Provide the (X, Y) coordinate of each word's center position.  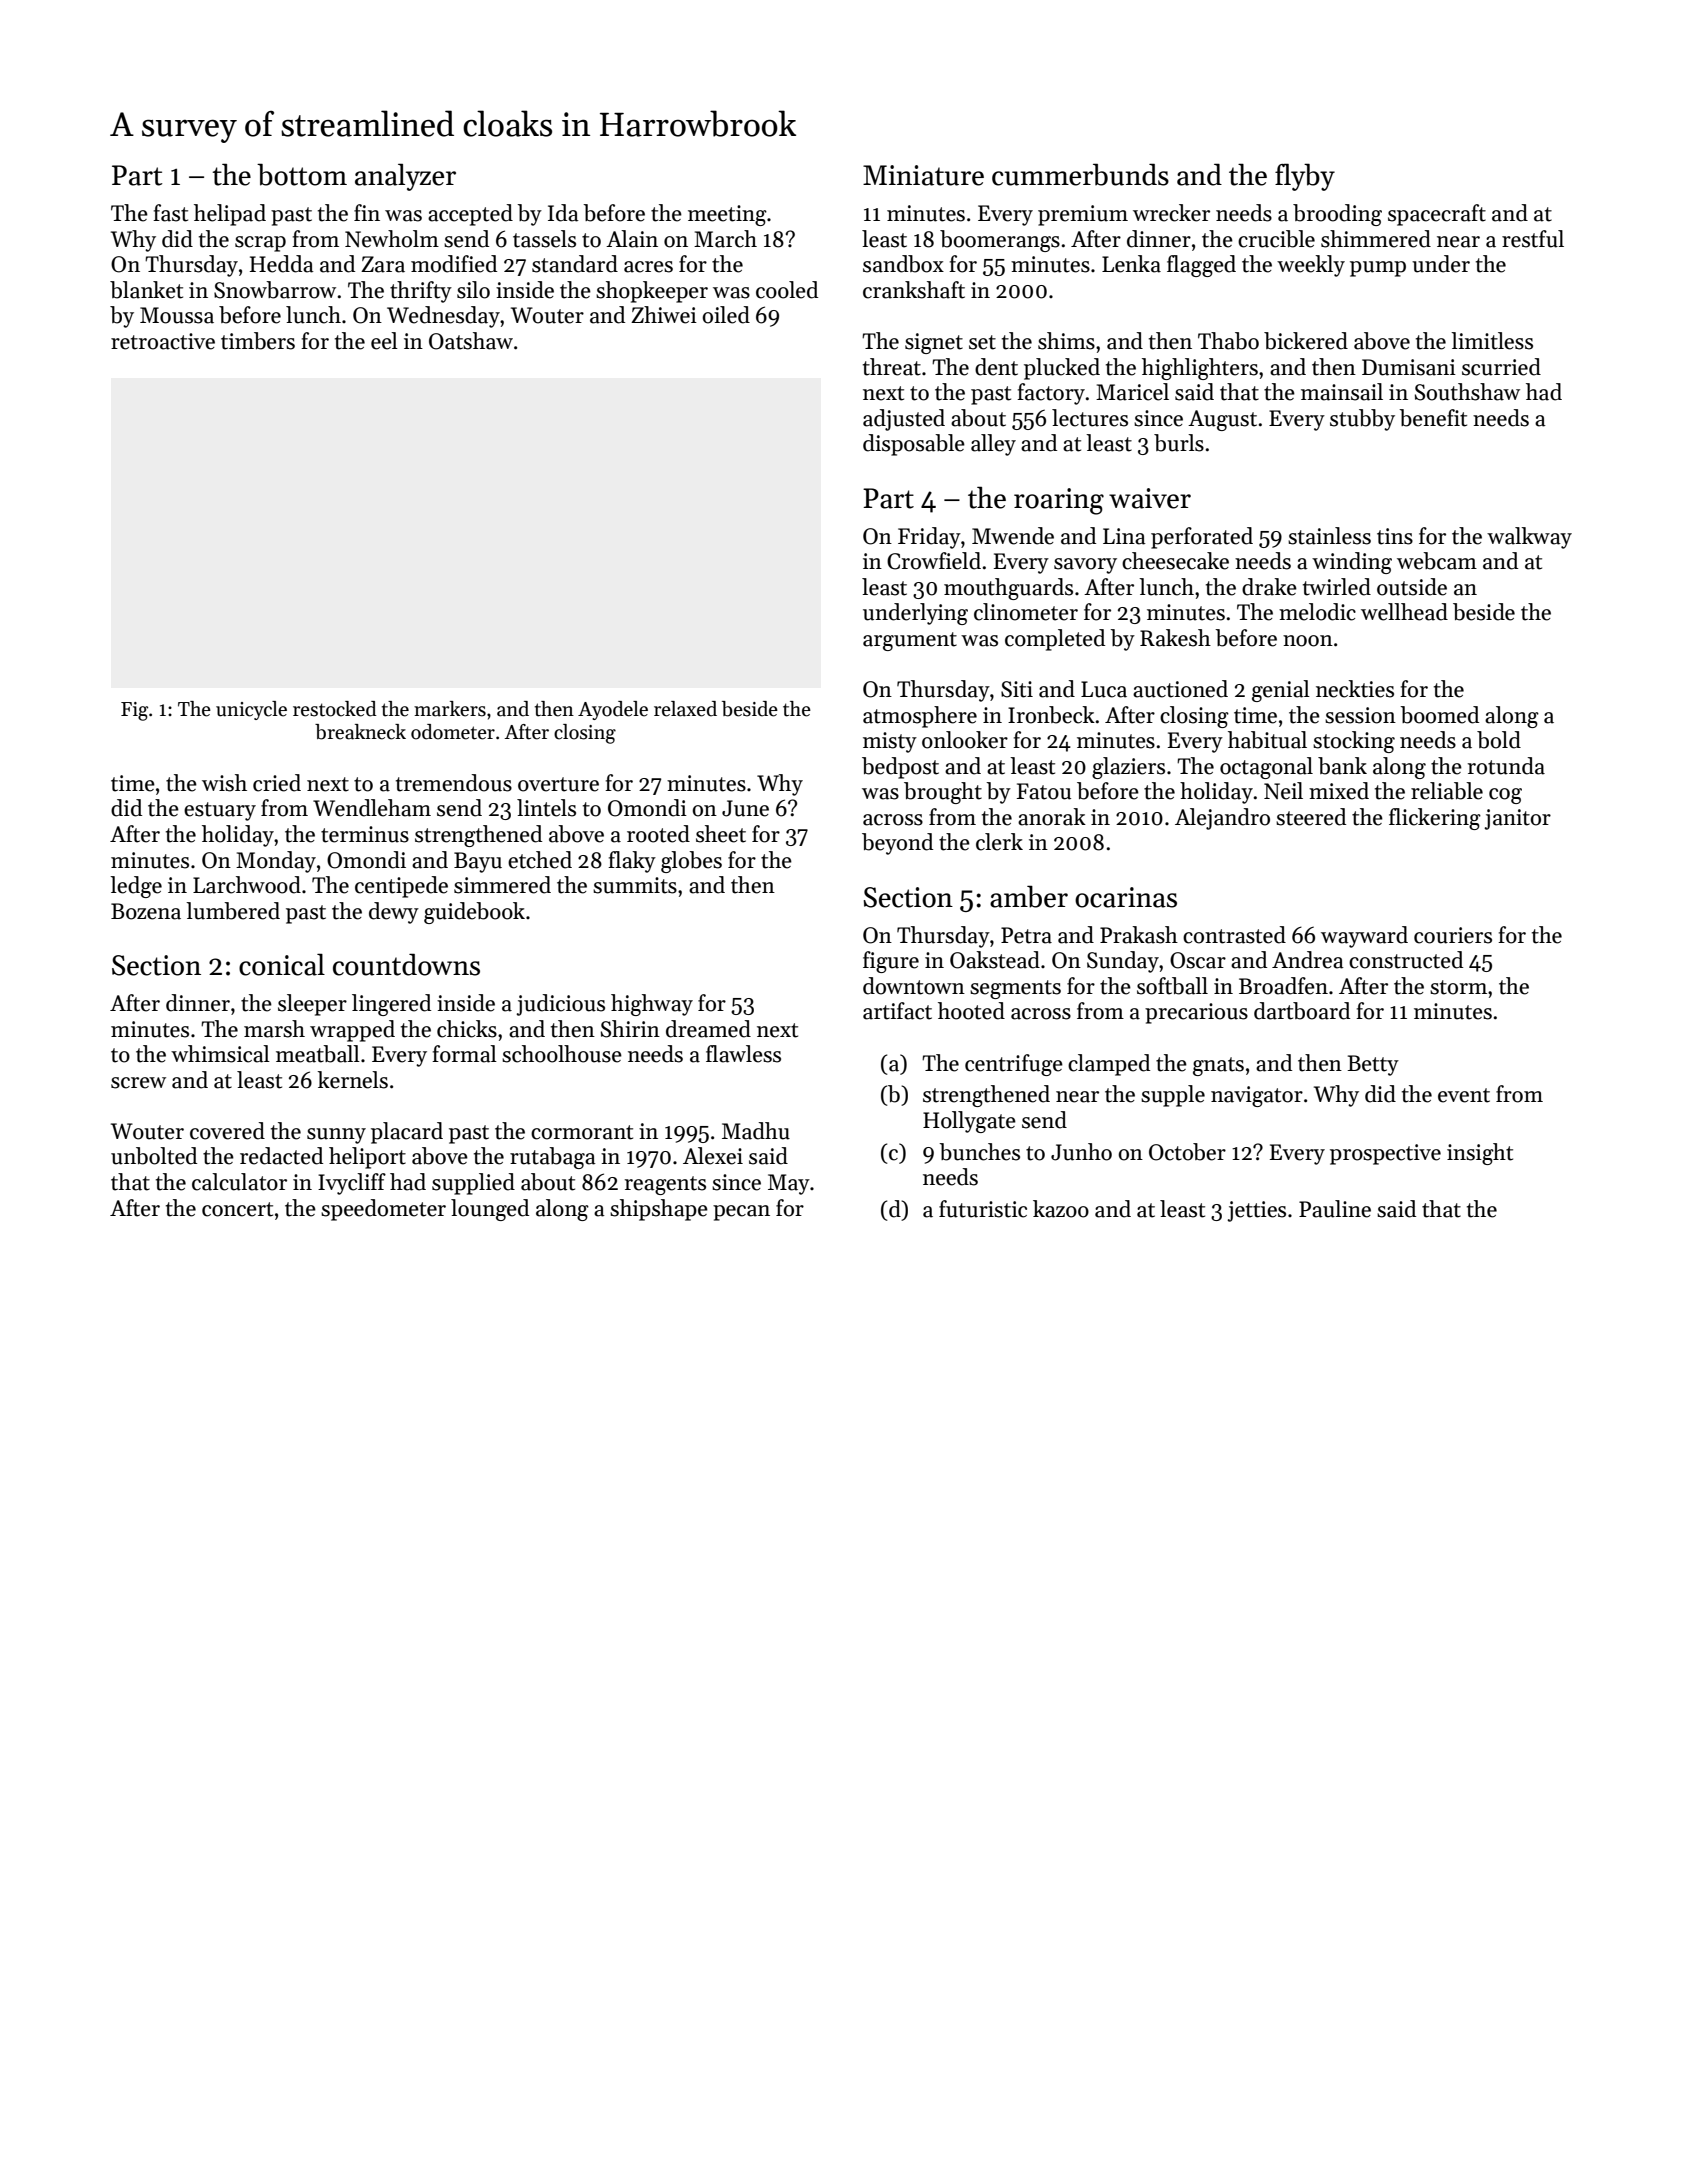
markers (450, 709)
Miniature (923, 175)
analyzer (405, 177)
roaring (1059, 501)
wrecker (1171, 213)
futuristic (983, 1209)
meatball (318, 1054)
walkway (1529, 538)
